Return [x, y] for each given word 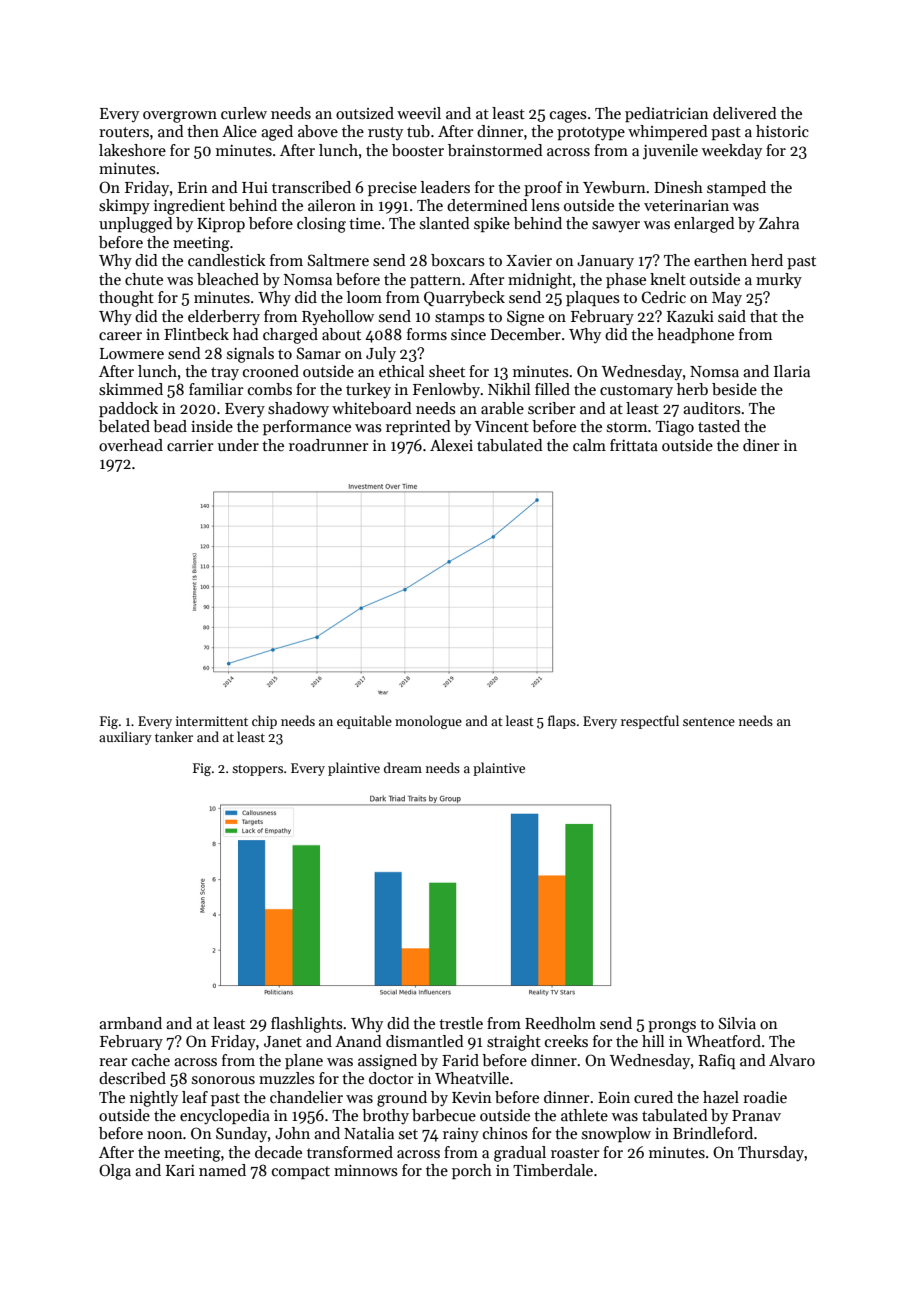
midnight [540, 281]
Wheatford [723, 1041]
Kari [180, 1170]
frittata [634, 445]
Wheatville [472, 1078]
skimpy [124, 207]
